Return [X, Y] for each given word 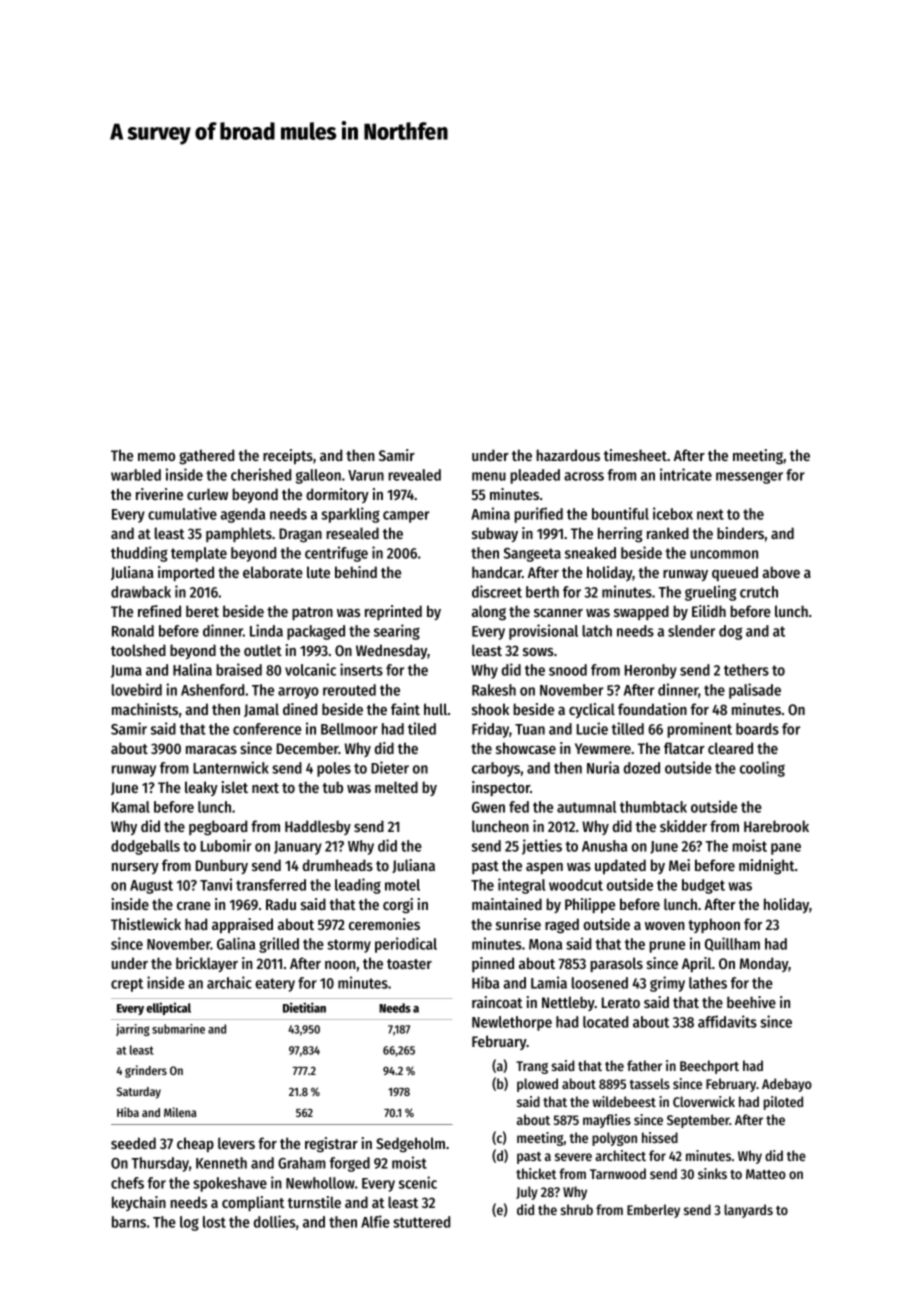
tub [332, 787]
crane [194, 906]
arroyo [298, 693]
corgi [398, 906]
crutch [759, 592]
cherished [261, 474]
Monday [764, 964]
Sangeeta [532, 555]
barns [129, 1222]
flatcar [684, 748]
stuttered [421, 1222]
